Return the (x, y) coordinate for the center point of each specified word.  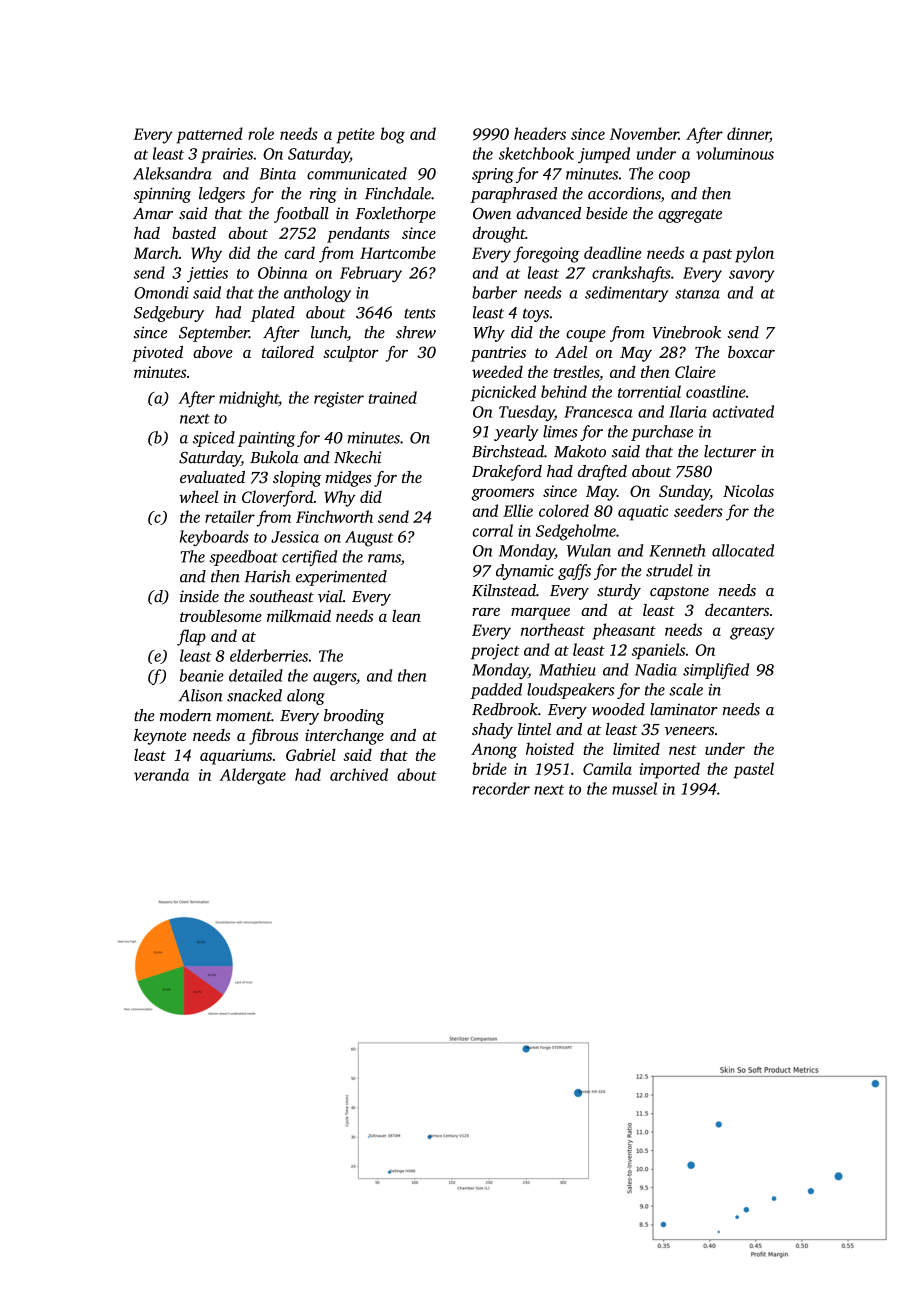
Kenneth (677, 550)
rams (384, 558)
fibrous (273, 737)
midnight (249, 399)
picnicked (503, 393)
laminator (684, 709)
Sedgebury (169, 314)
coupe (586, 336)
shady (492, 731)
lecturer (730, 451)
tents (420, 314)
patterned (209, 135)
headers (540, 133)
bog (393, 135)
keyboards (214, 538)
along (306, 697)
